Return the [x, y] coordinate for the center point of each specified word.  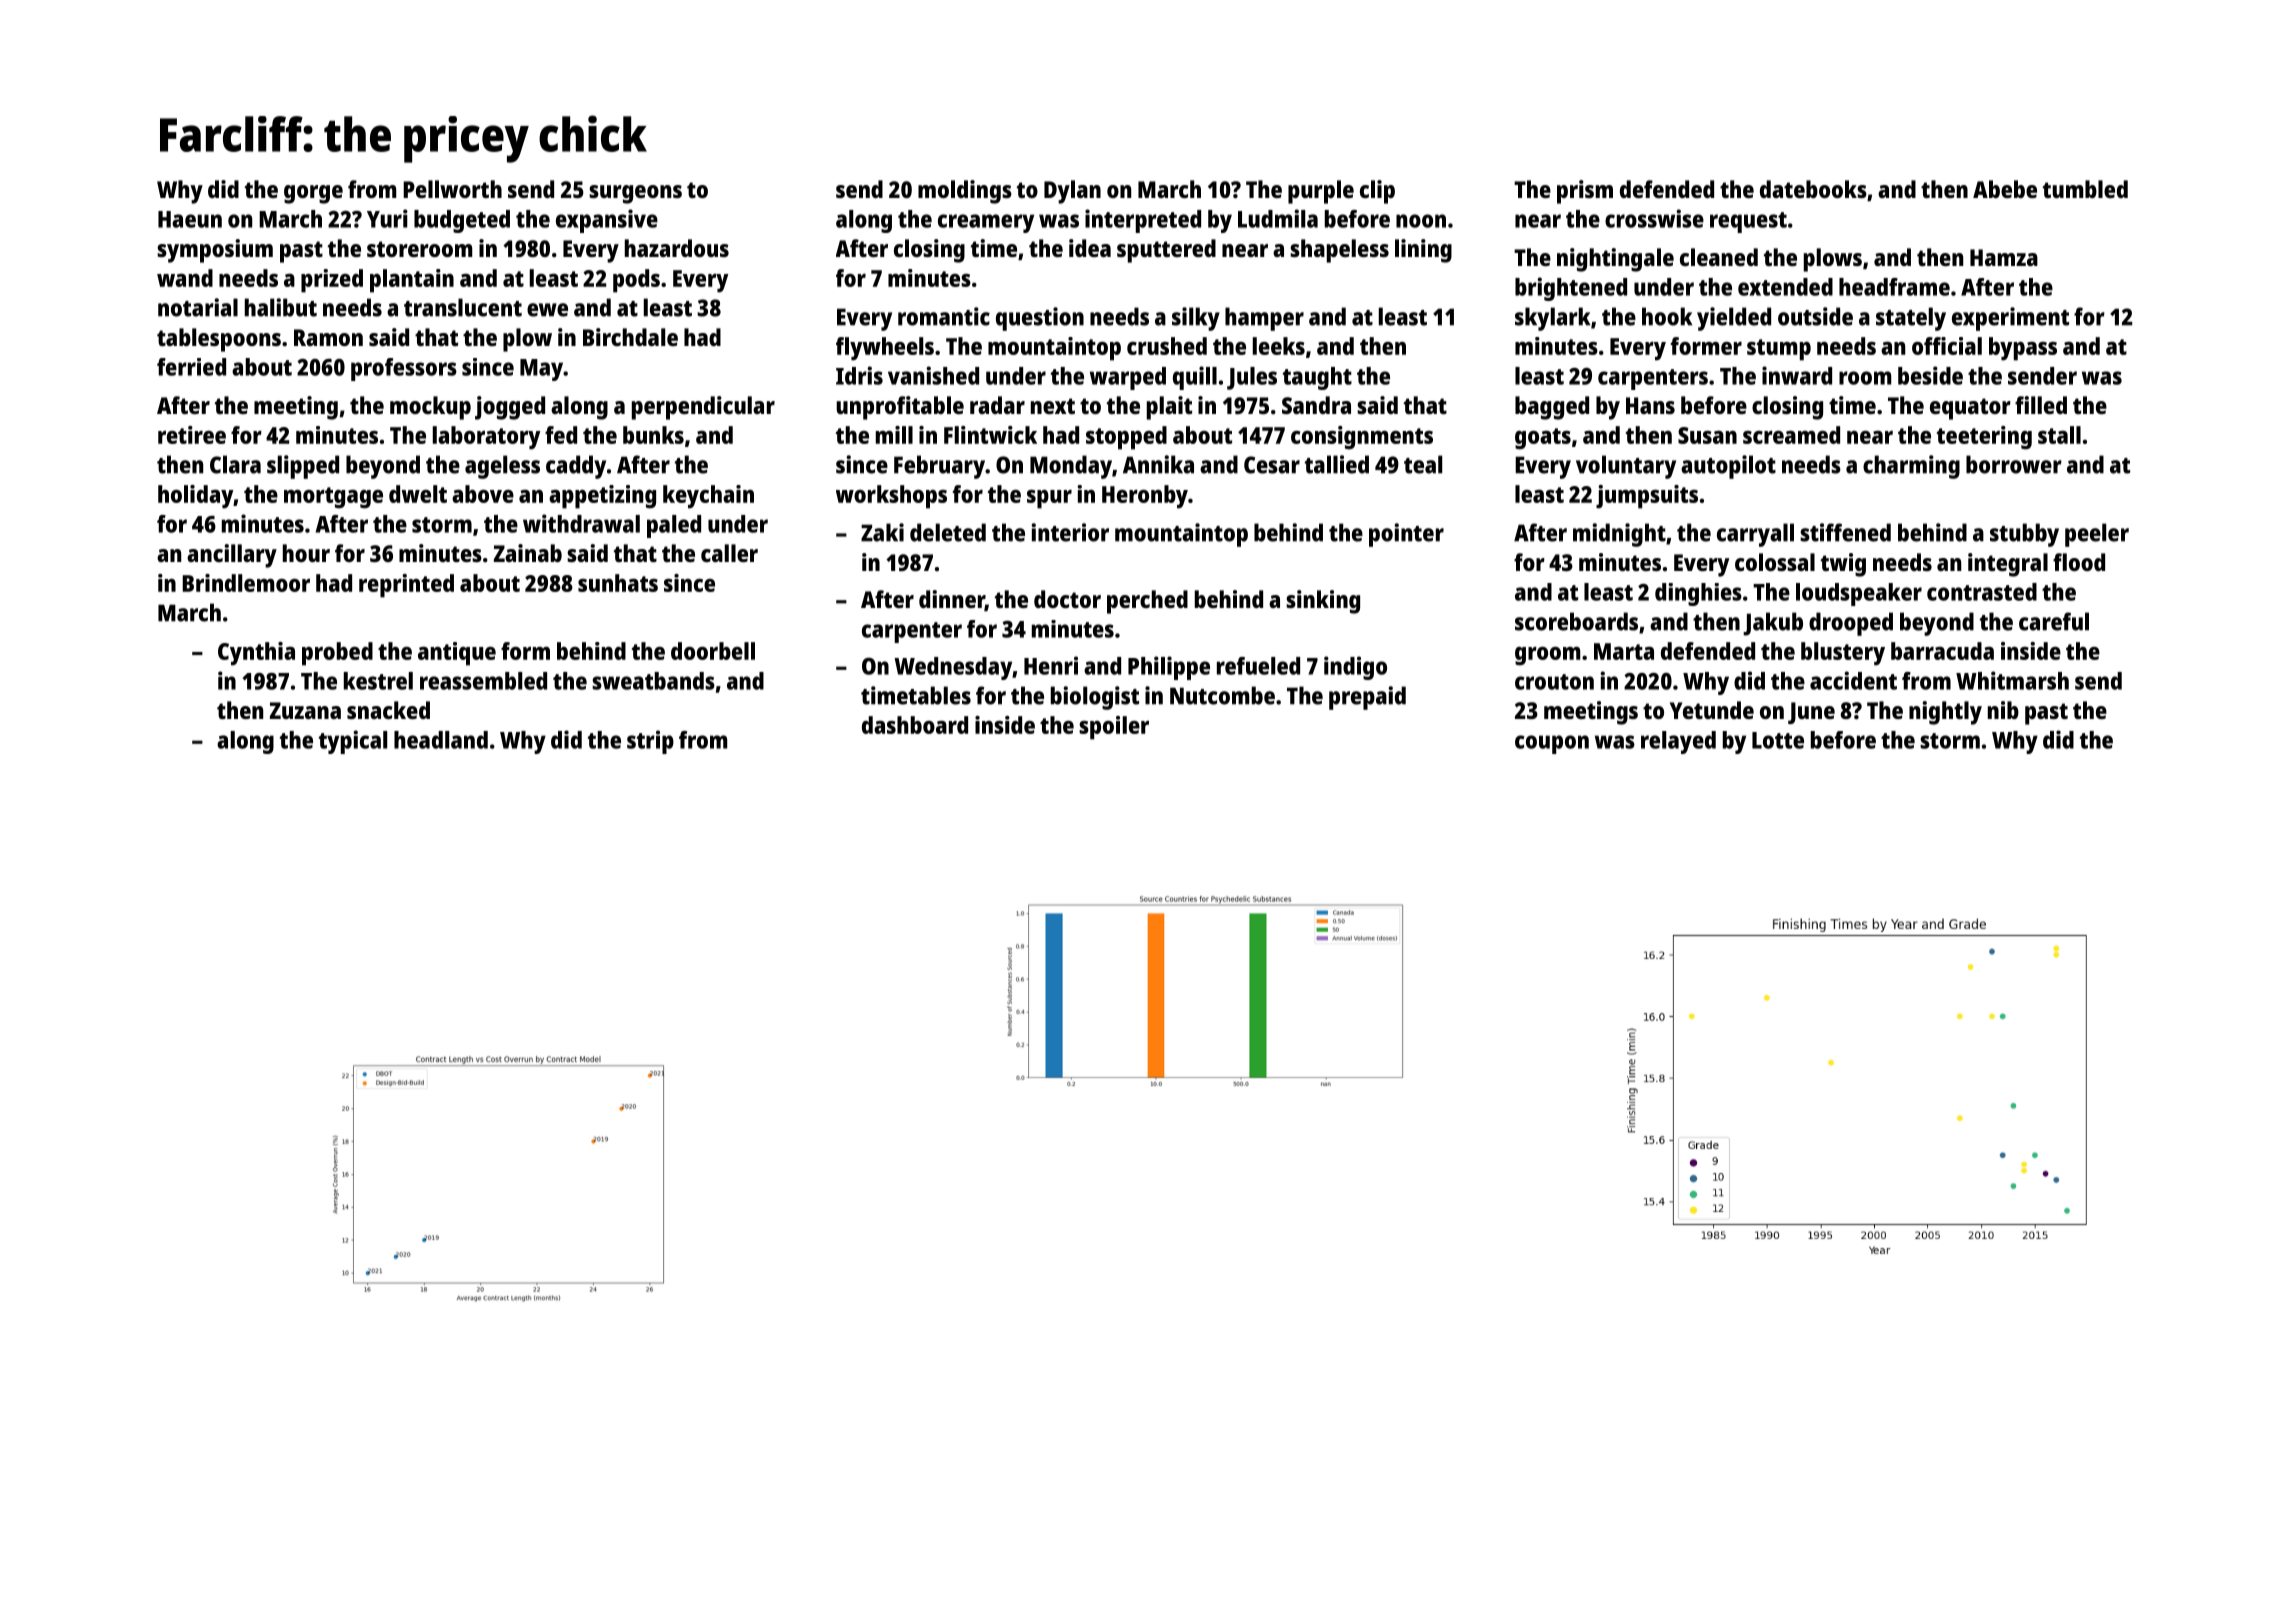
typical [353, 742]
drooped [1851, 624]
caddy [576, 467]
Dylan [1072, 192]
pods [636, 281]
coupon [1552, 744]
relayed [1678, 742]
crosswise [1654, 218]
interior [1070, 532]
